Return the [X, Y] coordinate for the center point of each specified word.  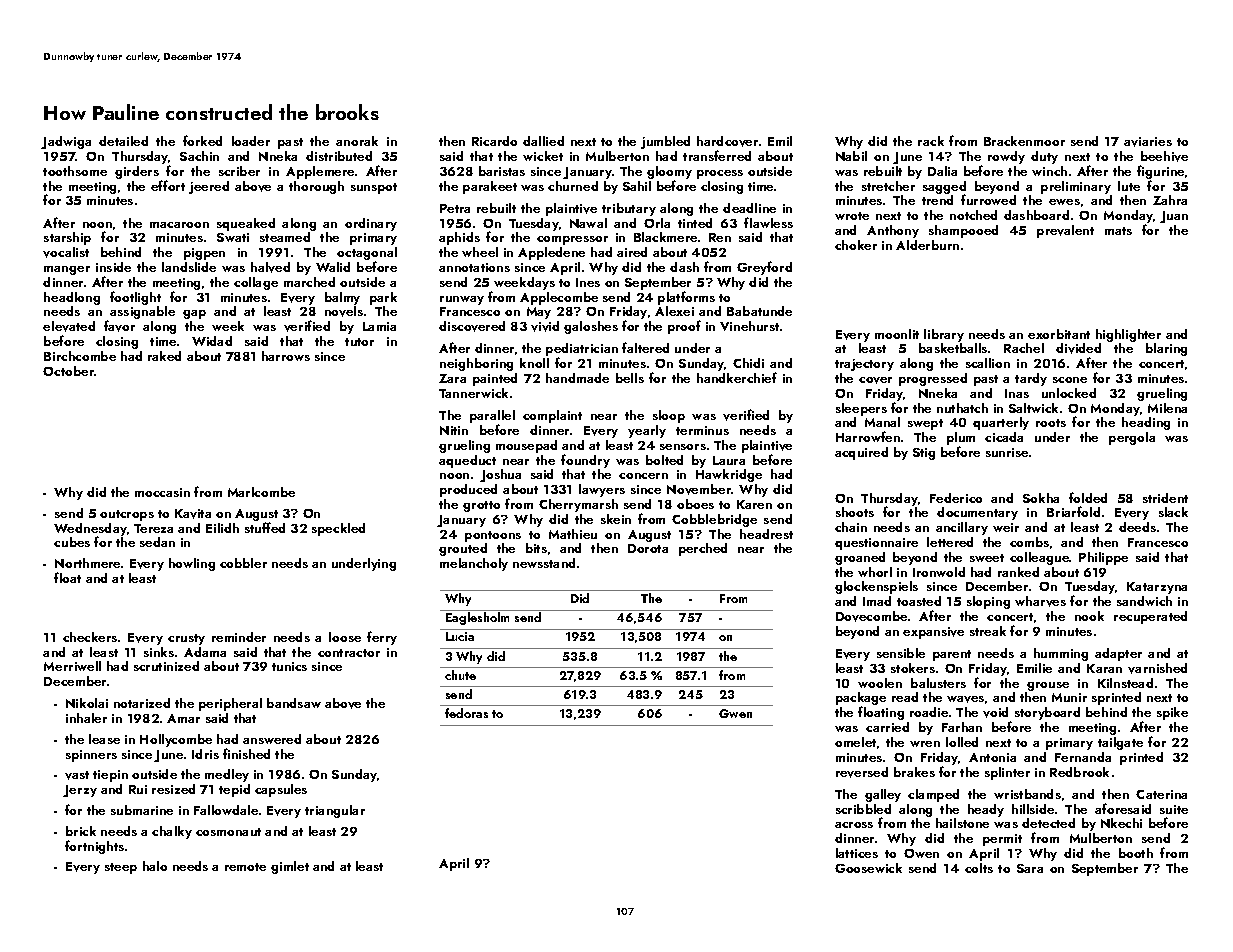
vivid [545, 326]
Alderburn [927, 245]
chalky [172, 832]
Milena [1167, 408]
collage [256, 283]
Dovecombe [871, 616]
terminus [702, 430]
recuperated [1150, 617]
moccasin [162, 492]
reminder [239, 637]
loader [251, 141]
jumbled [665, 142]
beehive [1164, 156]
